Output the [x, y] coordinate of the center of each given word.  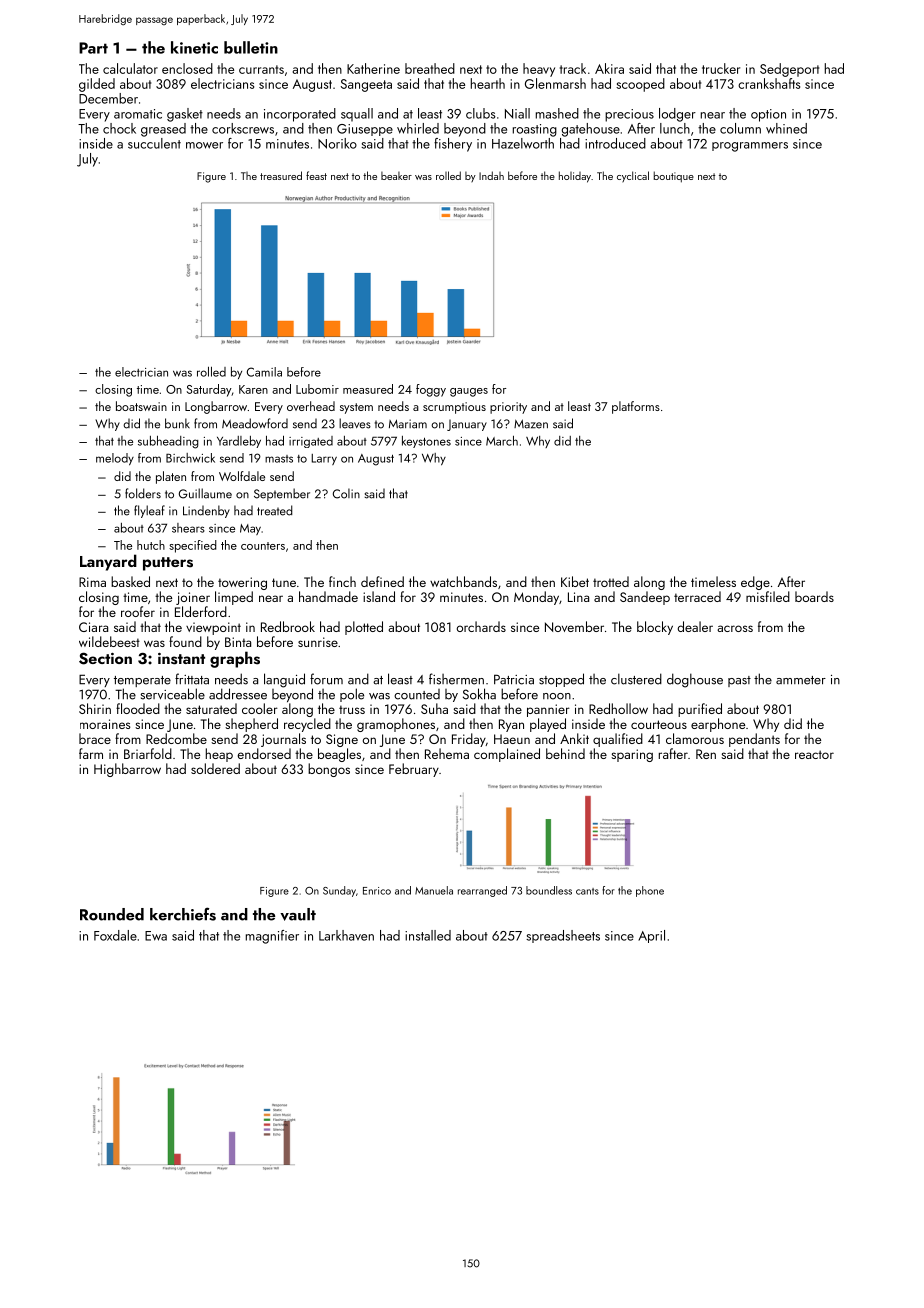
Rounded [112, 914]
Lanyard [108, 562]
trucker [721, 68]
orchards [481, 626]
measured [368, 389]
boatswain [141, 406]
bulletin [251, 47]
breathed [430, 68]
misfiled [768, 596]
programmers [750, 147]
